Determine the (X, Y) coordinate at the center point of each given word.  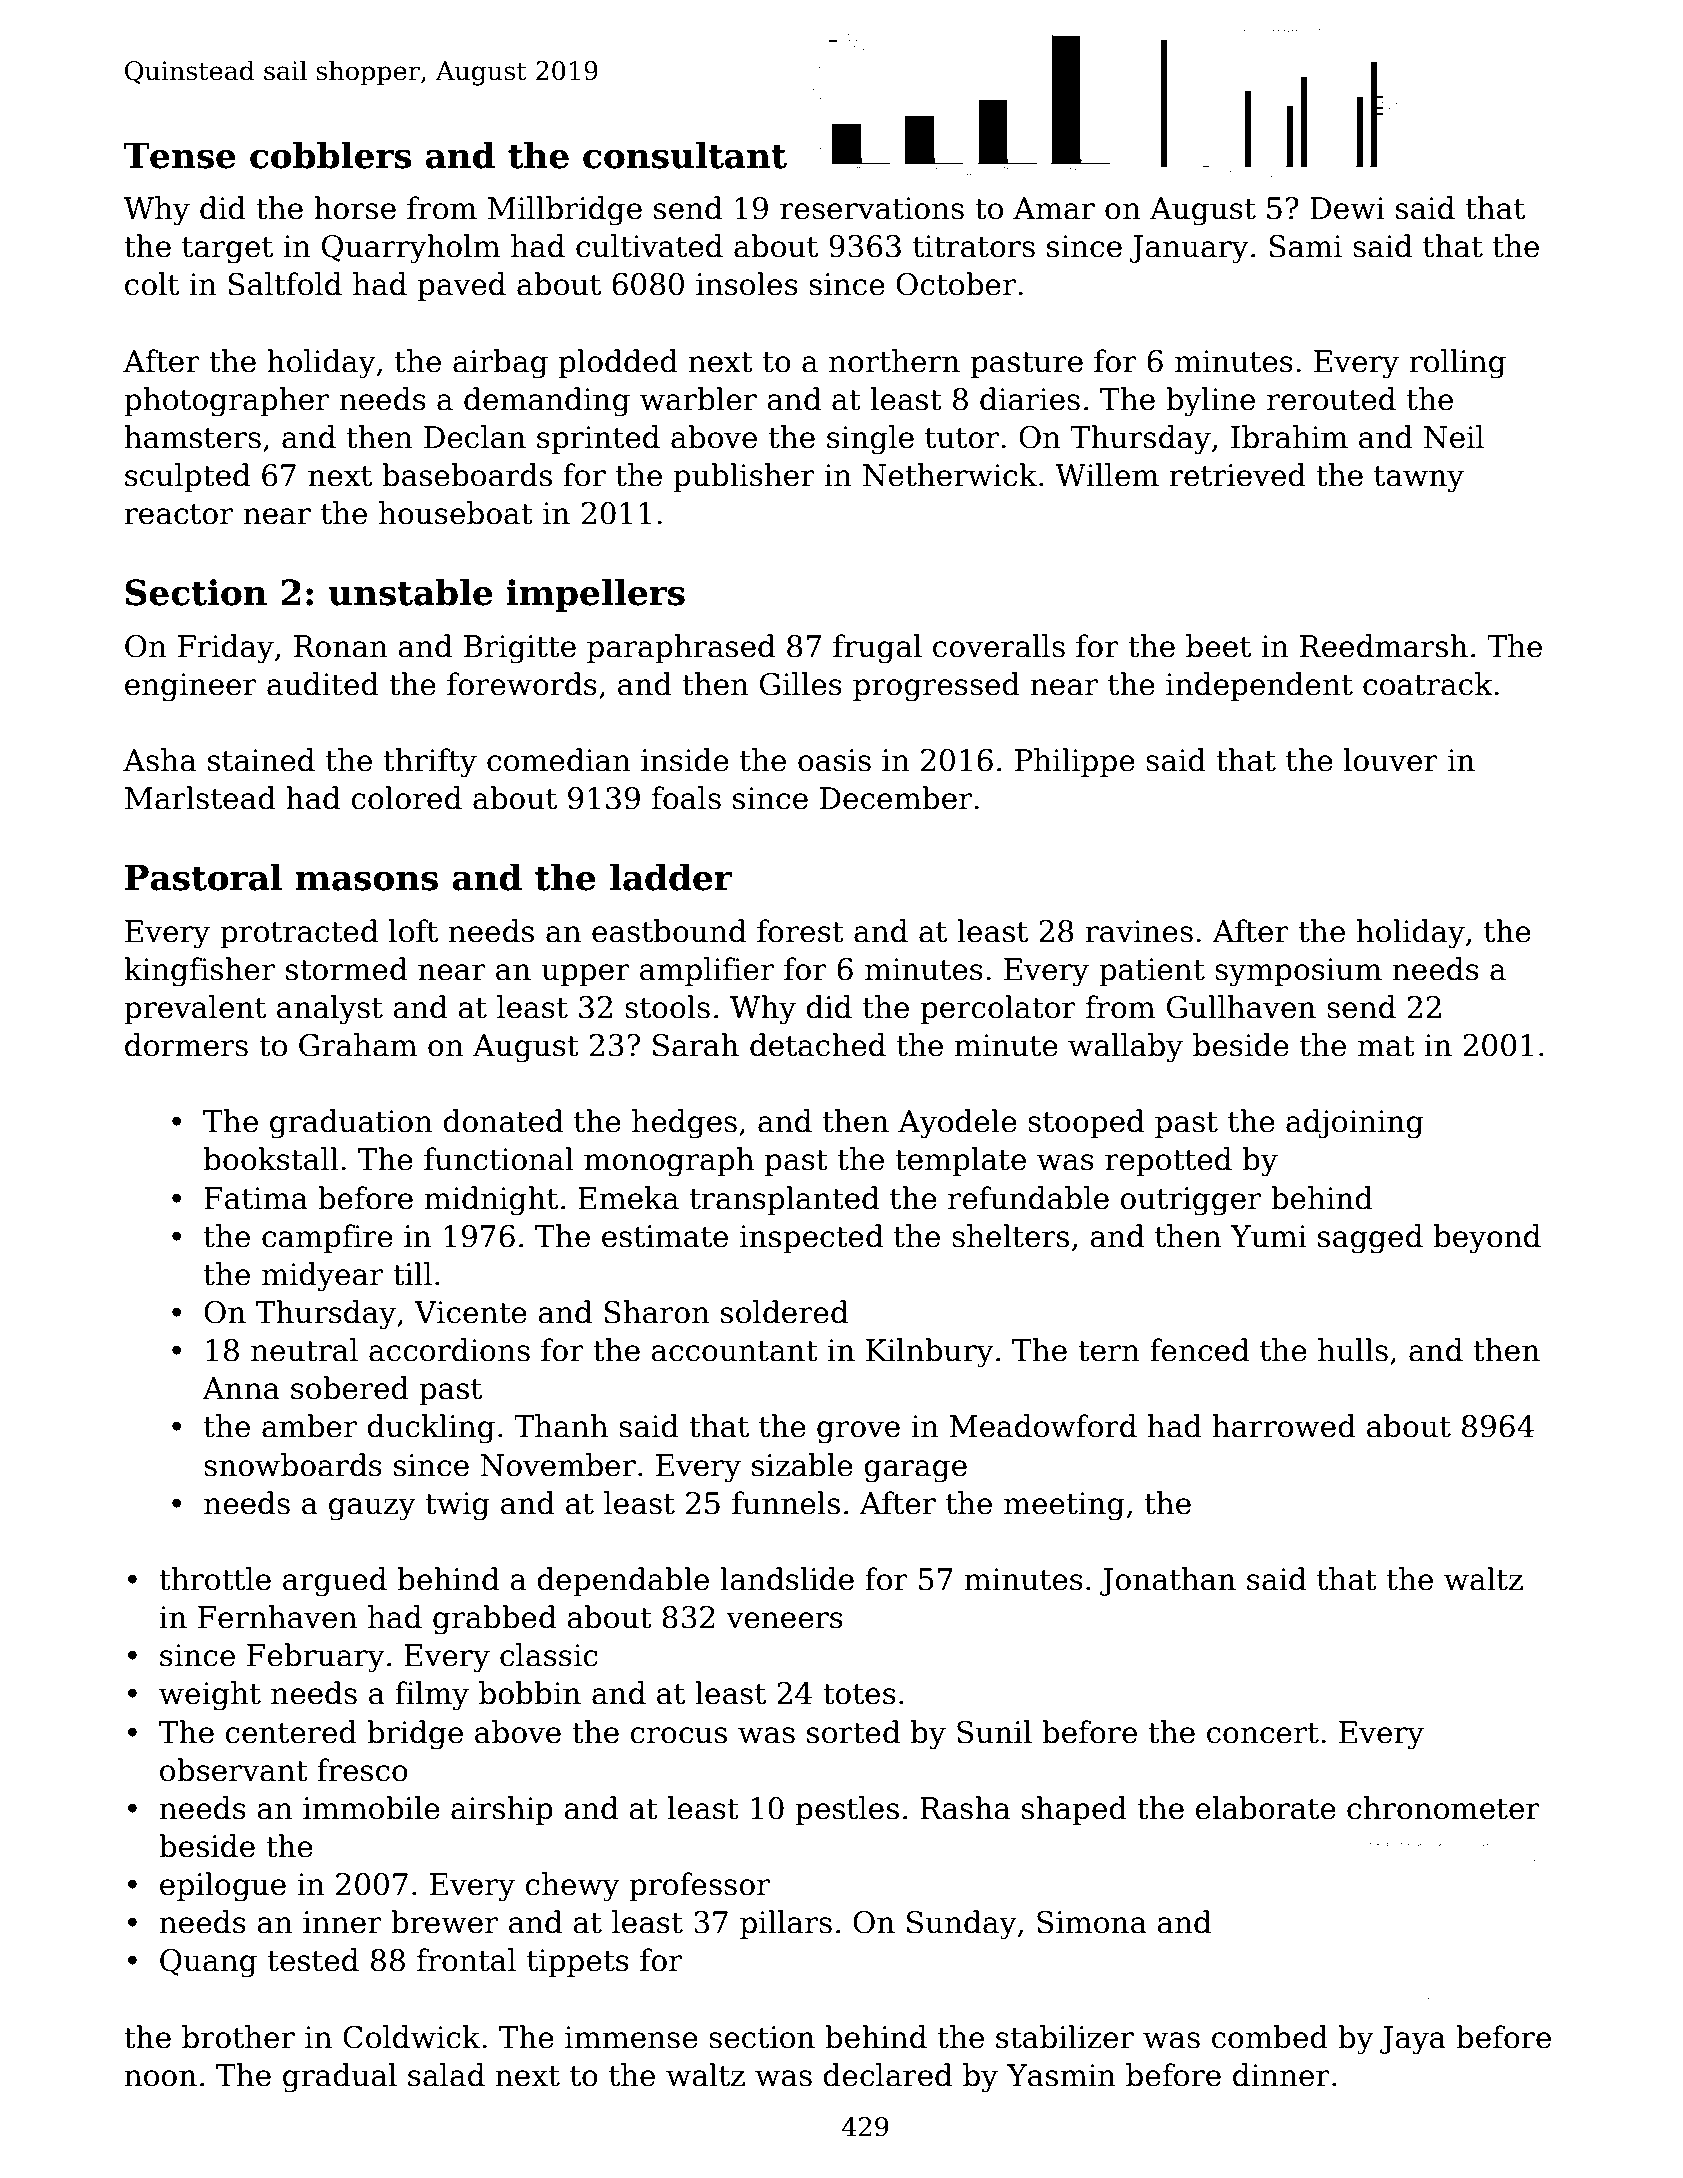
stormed (346, 969)
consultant (685, 155)
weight (210, 1696)
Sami (1305, 246)
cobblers (331, 155)
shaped (1074, 1810)
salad (446, 2075)
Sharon (657, 1312)
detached (818, 1045)
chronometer (1443, 1808)
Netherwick (950, 475)
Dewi (1347, 208)
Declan (475, 437)
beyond (1487, 1239)
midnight (491, 1201)
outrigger (1190, 1201)
